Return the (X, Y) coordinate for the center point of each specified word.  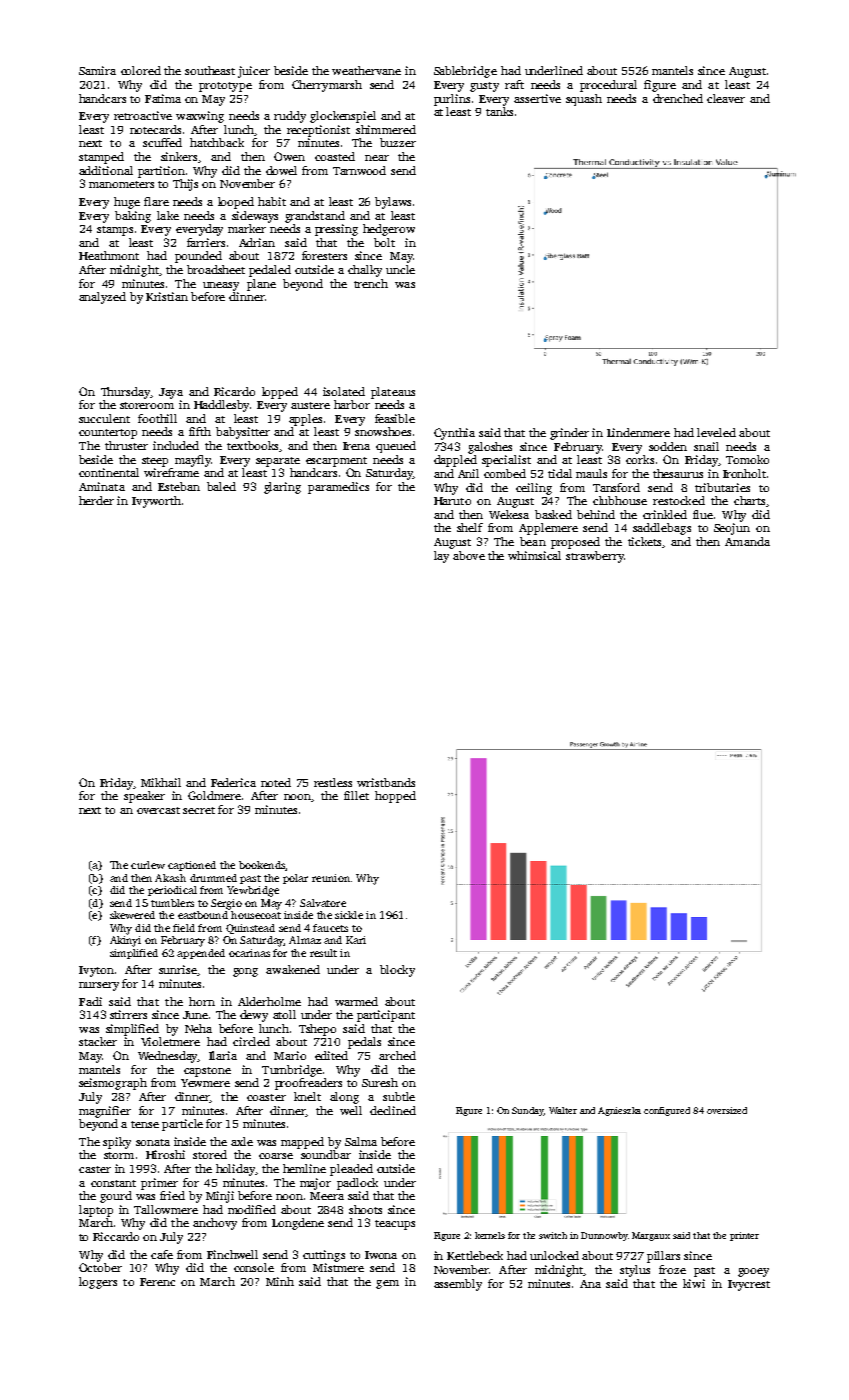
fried (172, 1195)
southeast (210, 70)
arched (397, 1055)
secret (199, 810)
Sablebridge (465, 72)
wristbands (386, 782)
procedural (608, 86)
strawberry (595, 557)
